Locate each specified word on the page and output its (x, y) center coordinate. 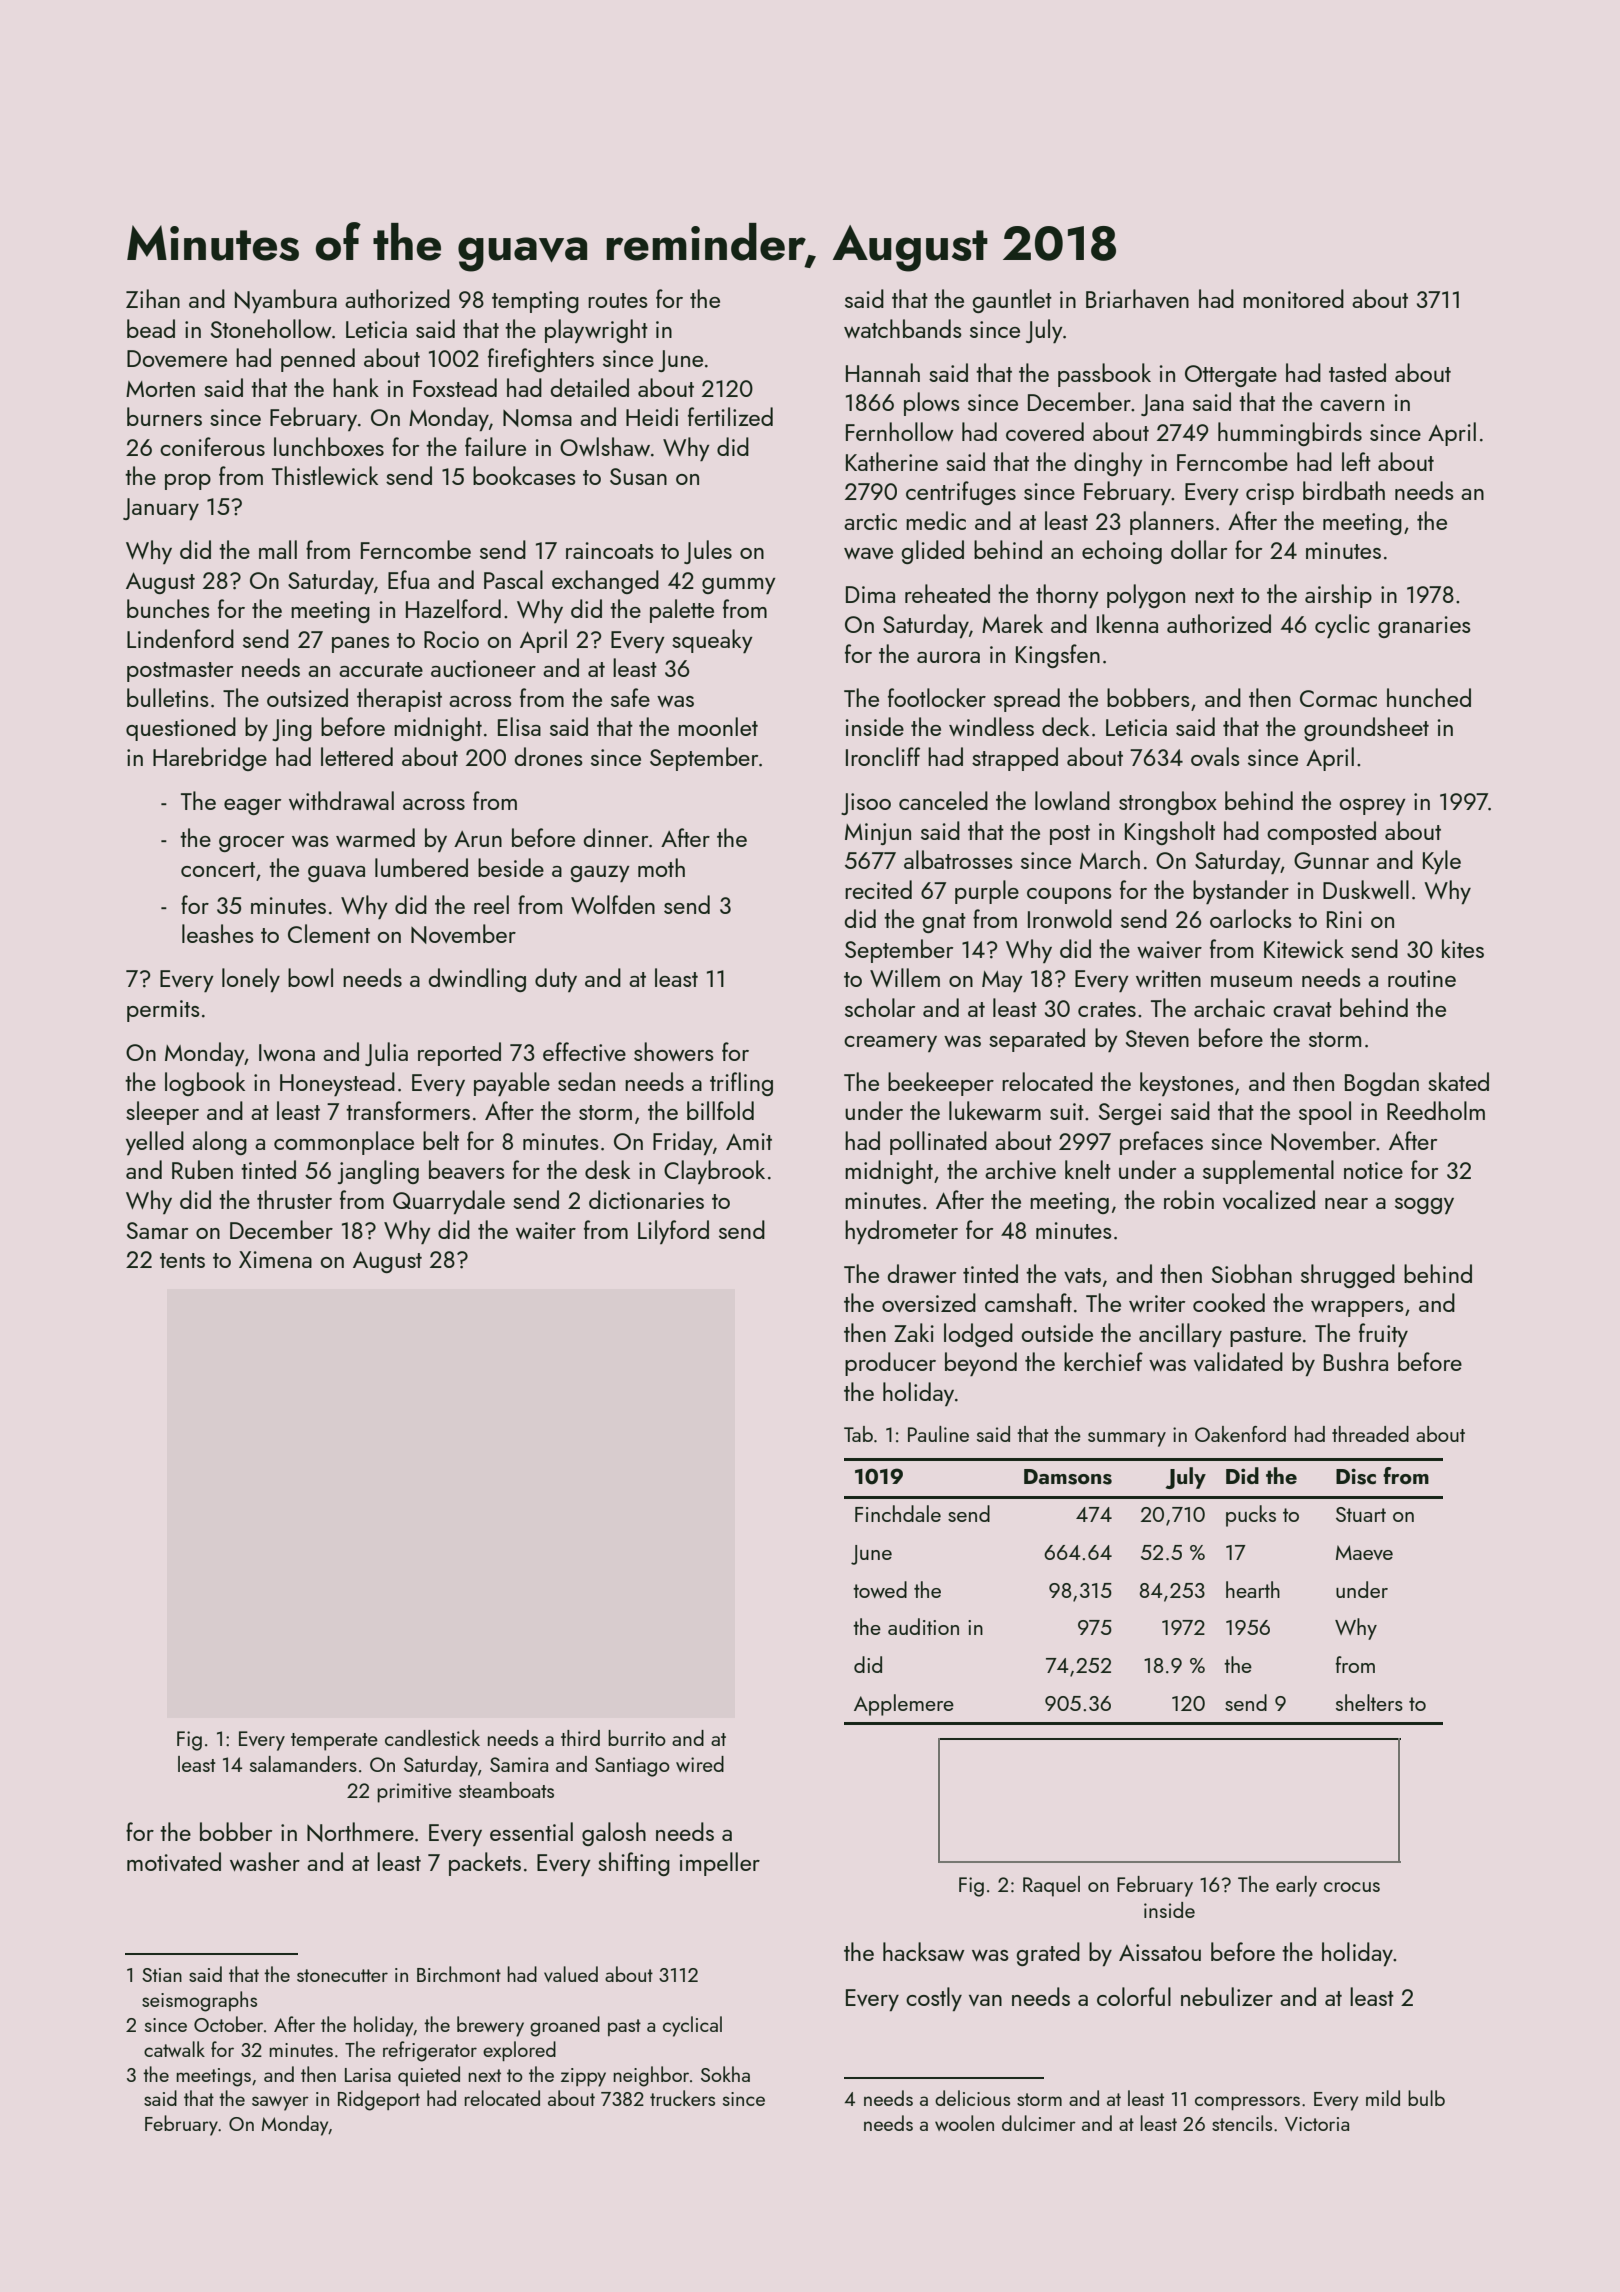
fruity (1383, 1335)
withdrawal (341, 800)
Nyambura (286, 301)
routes (618, 300)
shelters (1369, 1702)
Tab (858, 1434)
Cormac (1338, 698)
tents (182, 1260)
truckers (682, 2098)
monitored (1293, 298)
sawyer (280, 2103)
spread (1027, 700)
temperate (334, 1742)
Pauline (938, 1434)
